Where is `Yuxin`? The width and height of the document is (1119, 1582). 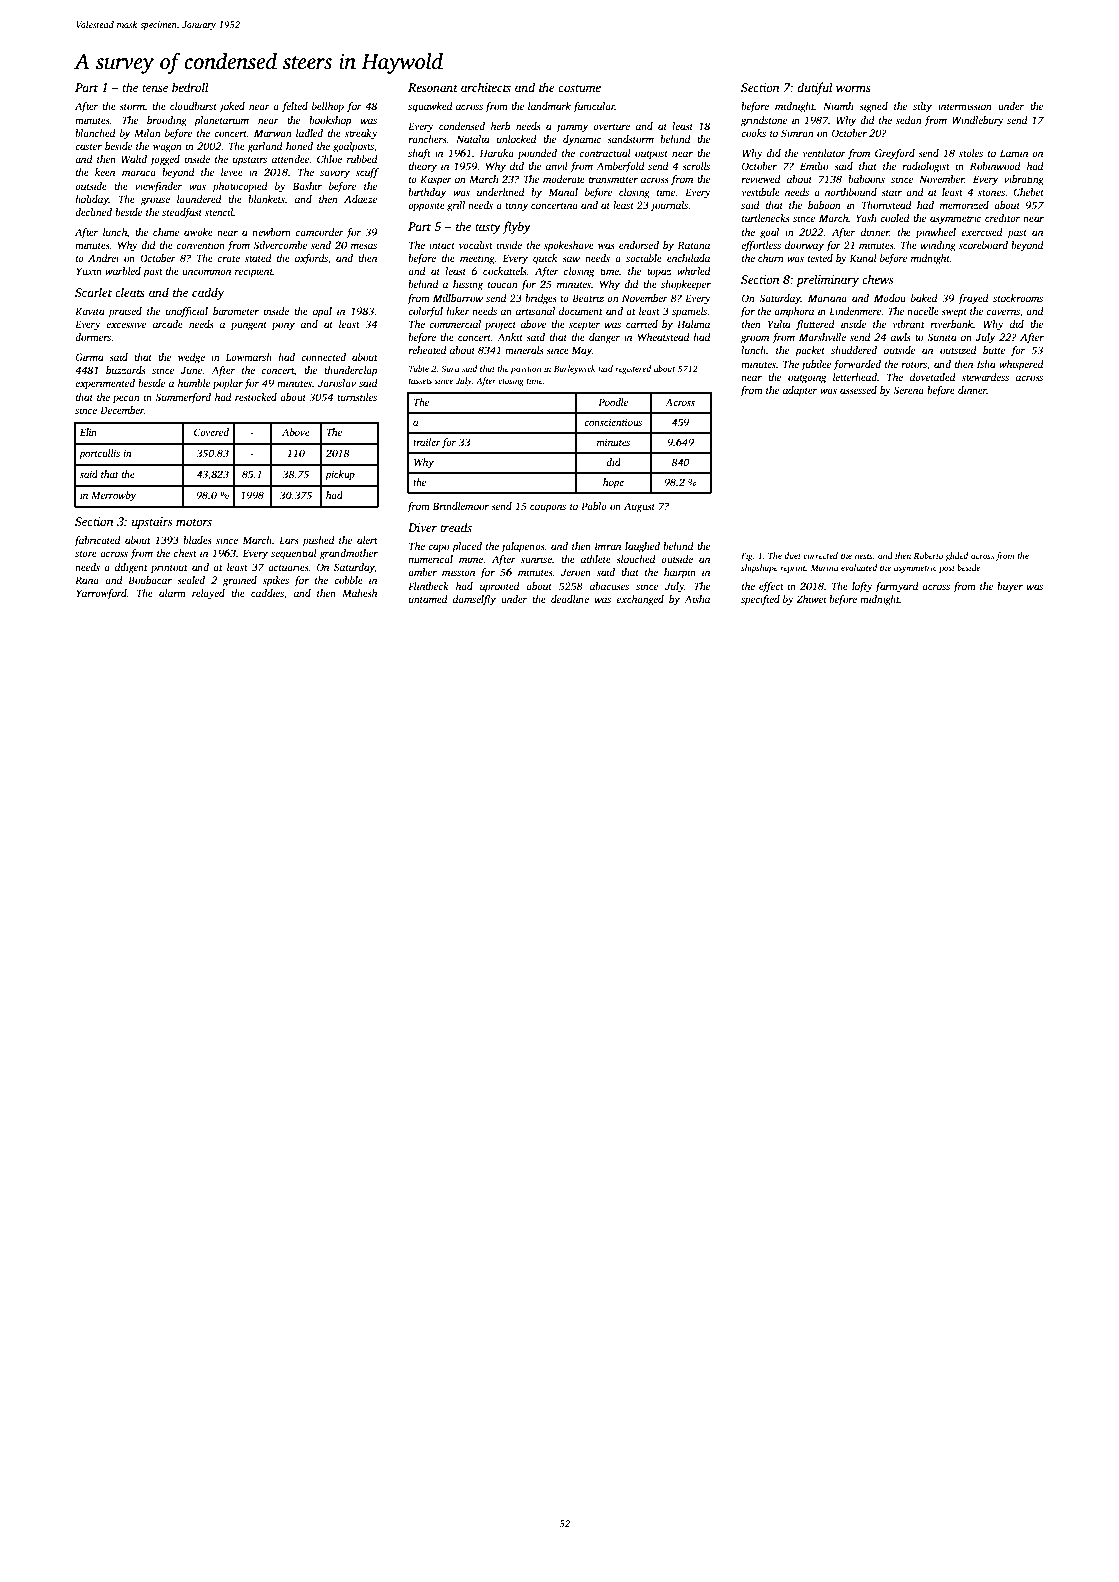 Yuxin is located at coordinates (89, 271).
